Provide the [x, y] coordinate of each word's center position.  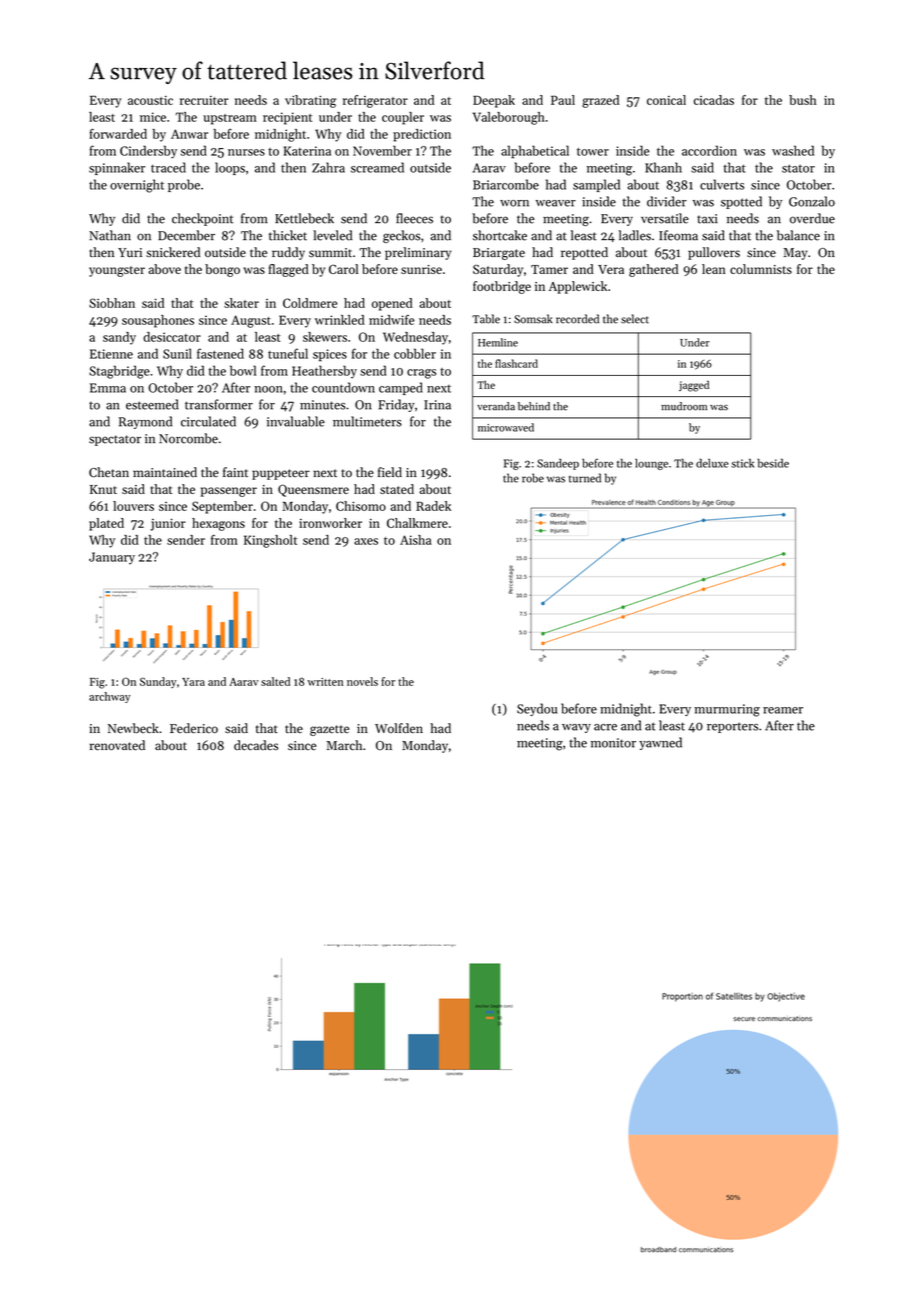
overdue [812, 218]
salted [275, 681]
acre [605, 727]
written [325, 682]
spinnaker [117, 168]
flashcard [516, 363]
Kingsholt [270, 541]
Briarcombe [506, 184]
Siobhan [112, 303]
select [635, 319]
